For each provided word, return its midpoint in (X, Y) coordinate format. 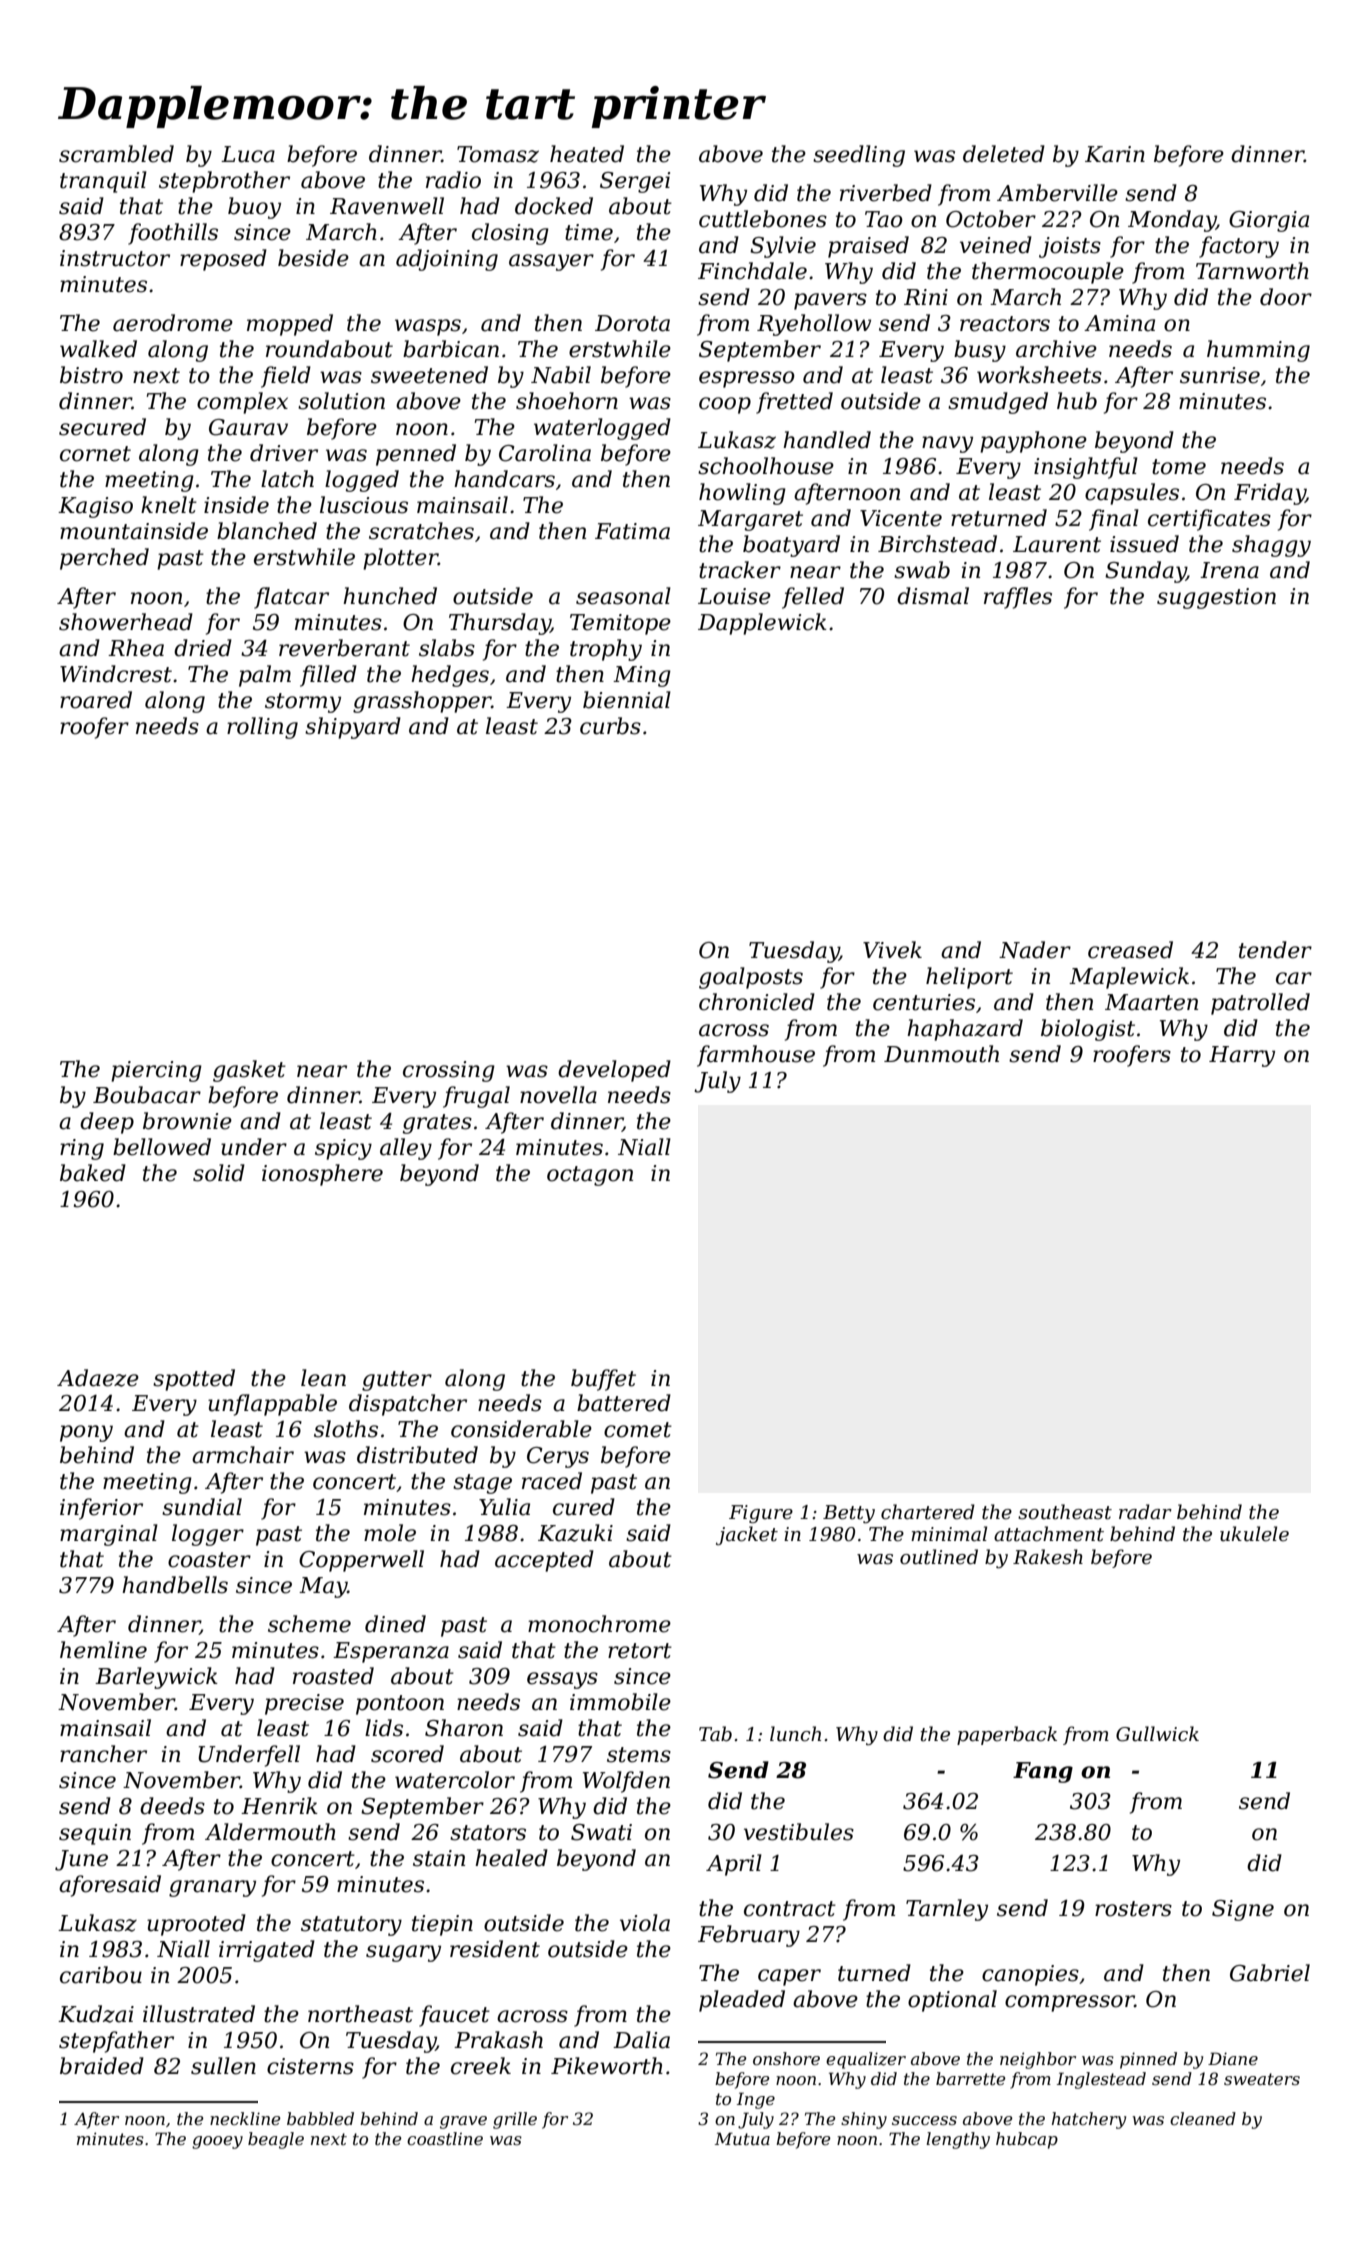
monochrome (599, 1624)
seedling (859, 156)
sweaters (1262, 2079)
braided (102, 2066)
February (749, 1936)
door (1286, 297)
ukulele (1254, 1534)
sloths (346, 1429)
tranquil (103, 182)
